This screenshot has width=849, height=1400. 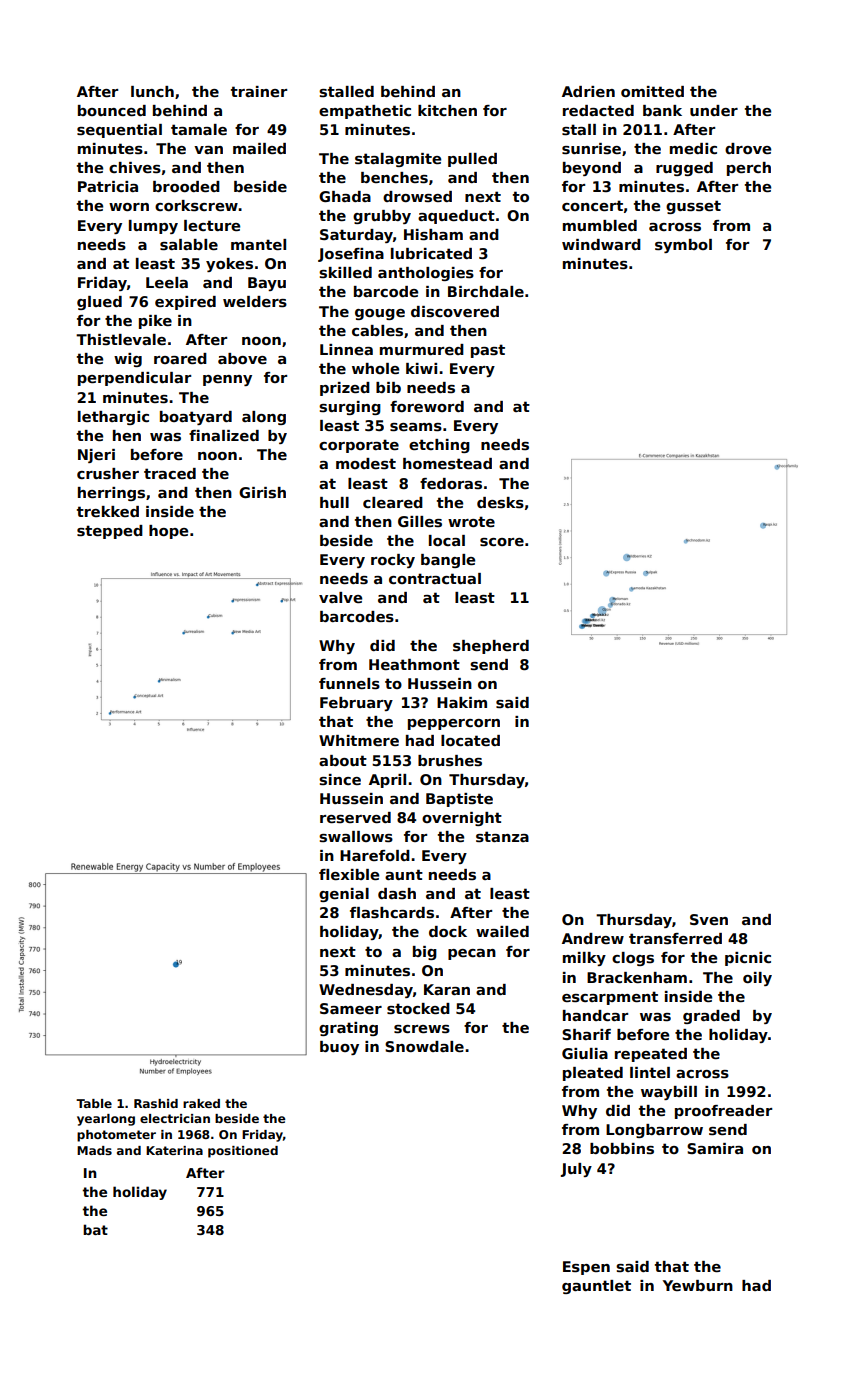 I want to click on Snowdale, so click(x=424, y=1046).
